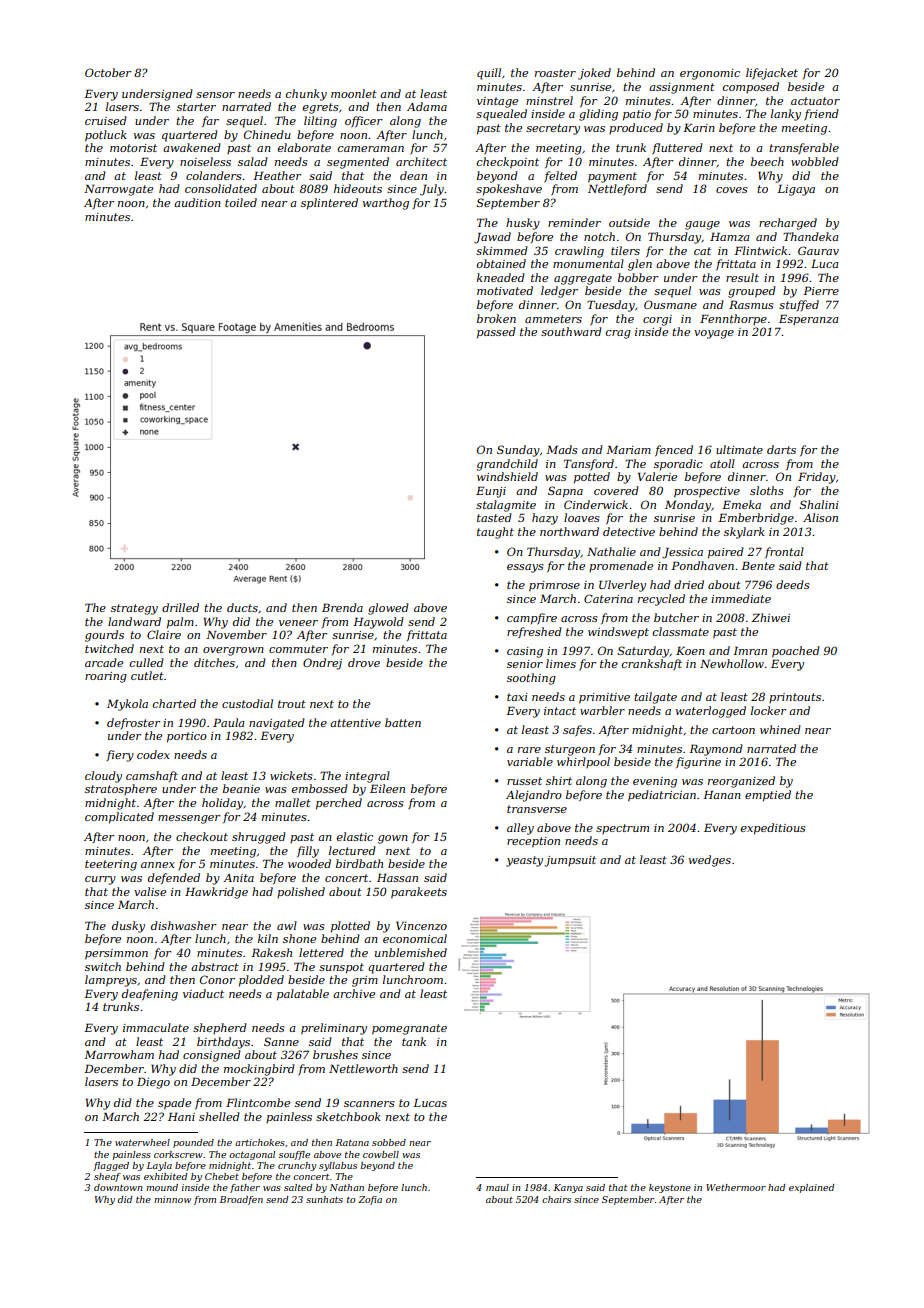 The width and height of the screenshot is (924, 1308). I want to click on Emberbridge, so click(756, 519).
